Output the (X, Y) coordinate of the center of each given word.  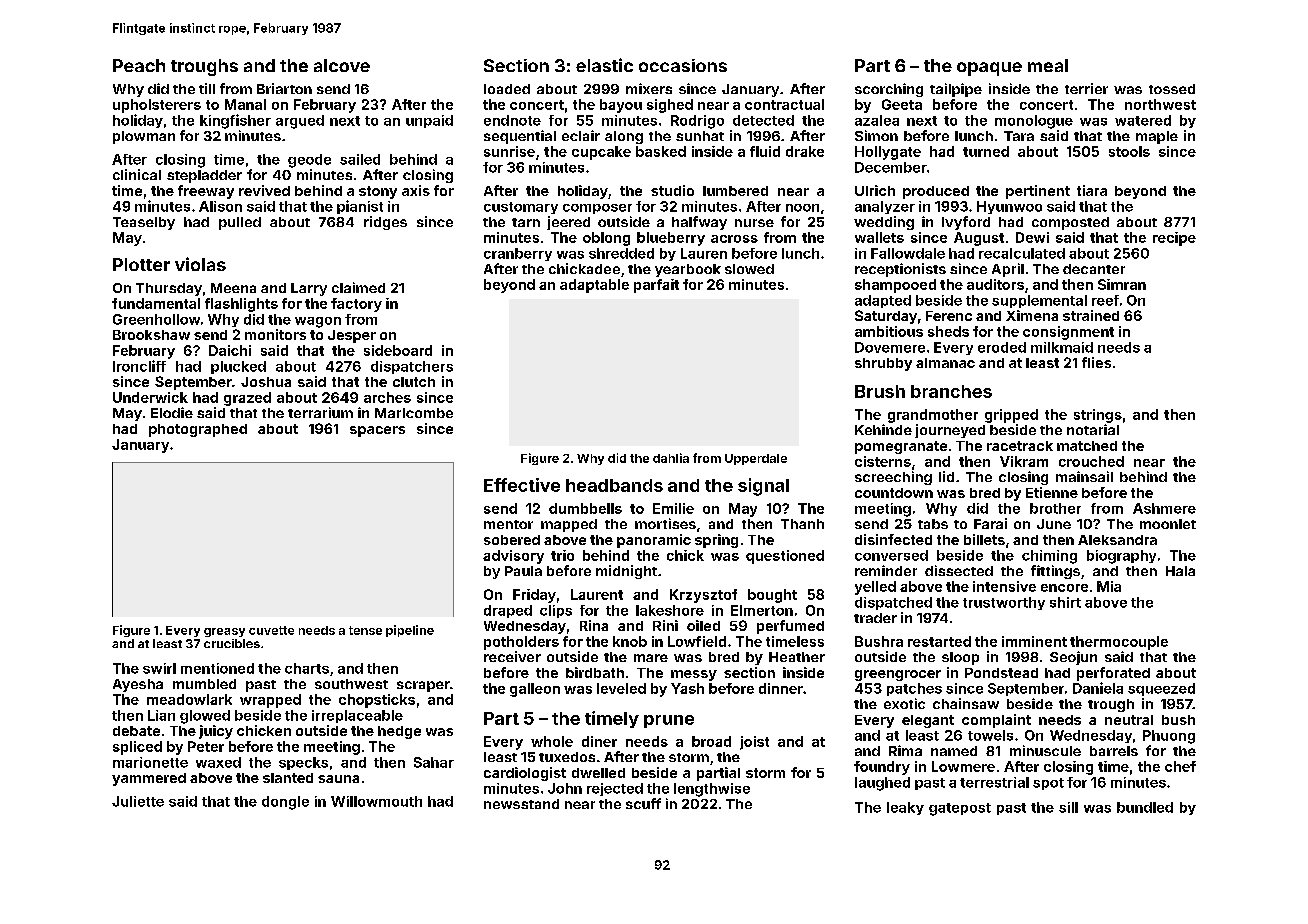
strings (1098, 416)
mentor (508, 524)
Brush (880, 391)
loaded (507, 89)
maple (1157, 137)
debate (136, 731)
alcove (342, 65)
